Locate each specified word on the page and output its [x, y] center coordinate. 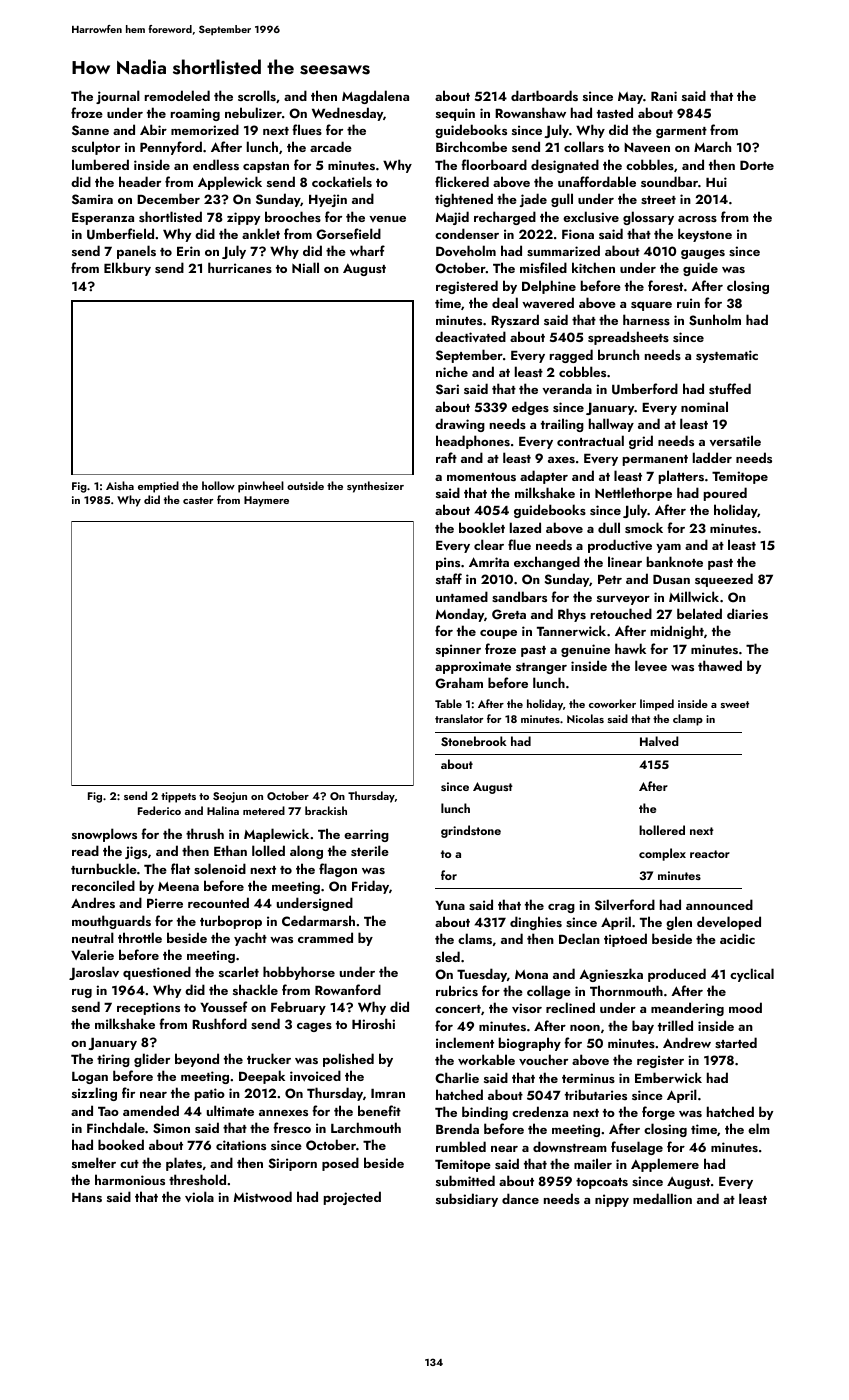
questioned [157, 973]
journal [118, 97]
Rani [664, 96]
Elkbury [127, 269]
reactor [710, 854]
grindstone [471, 831]
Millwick [694, 596]
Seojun [230, 797]
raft [446, 457]
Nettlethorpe [633, 494]
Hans [87, 1197]
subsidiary [467, 1200]
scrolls [257, 95]
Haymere [266, 501]
